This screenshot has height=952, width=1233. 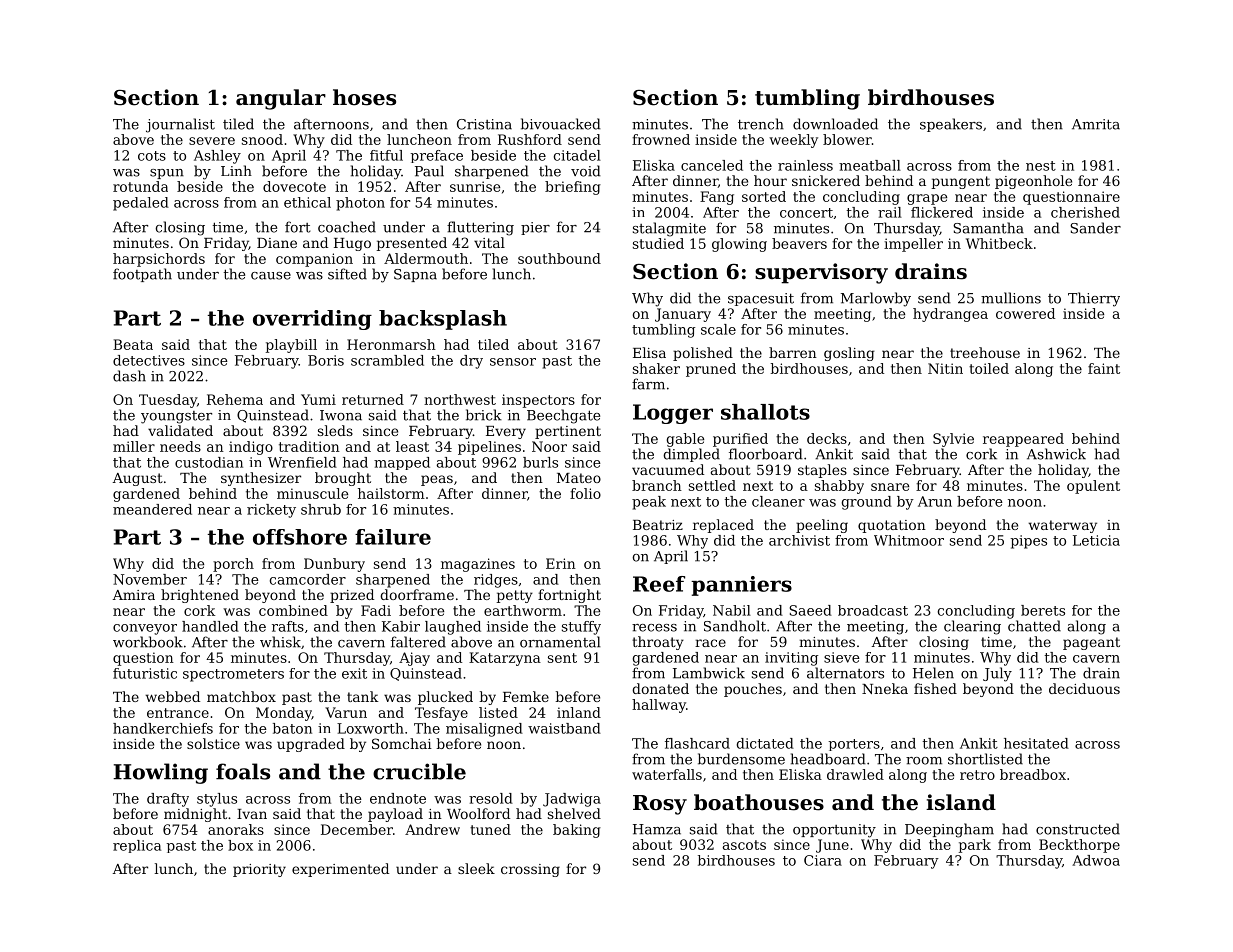 What do you see at coordinates (318, 399) in the screenshot?
I see `Yumi` at bounding box center [318, 399].
